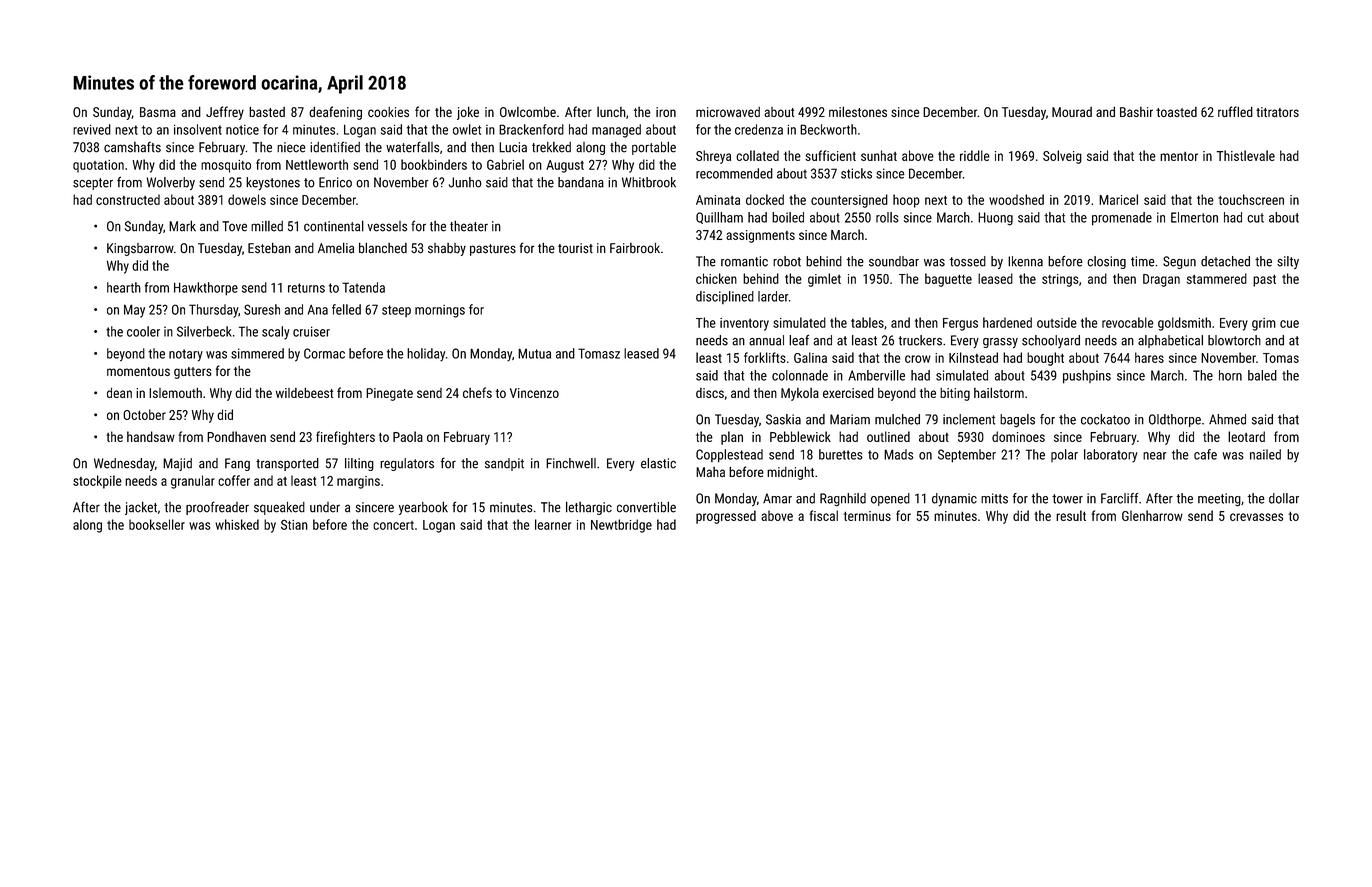 The image size is (1372, 887). What do you see at coordinates (716, 278) in the document?
I see `chicken` at bounding box center [716, 278].
